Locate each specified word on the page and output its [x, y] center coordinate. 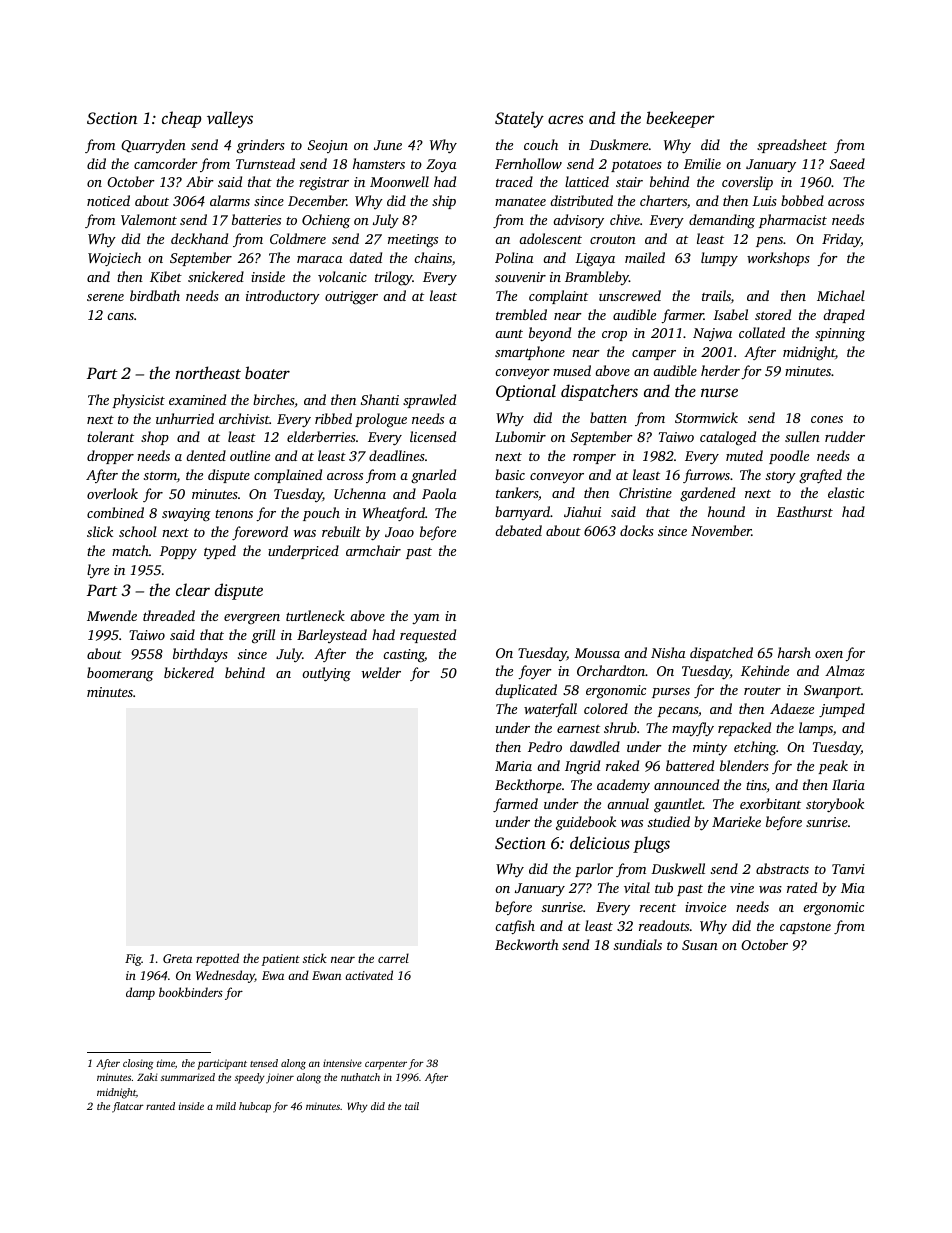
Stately [519, 119]
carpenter [386, 1065]
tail [412, 1106]
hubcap [255, 1107]
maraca [319, 259]
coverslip [747, 183]
